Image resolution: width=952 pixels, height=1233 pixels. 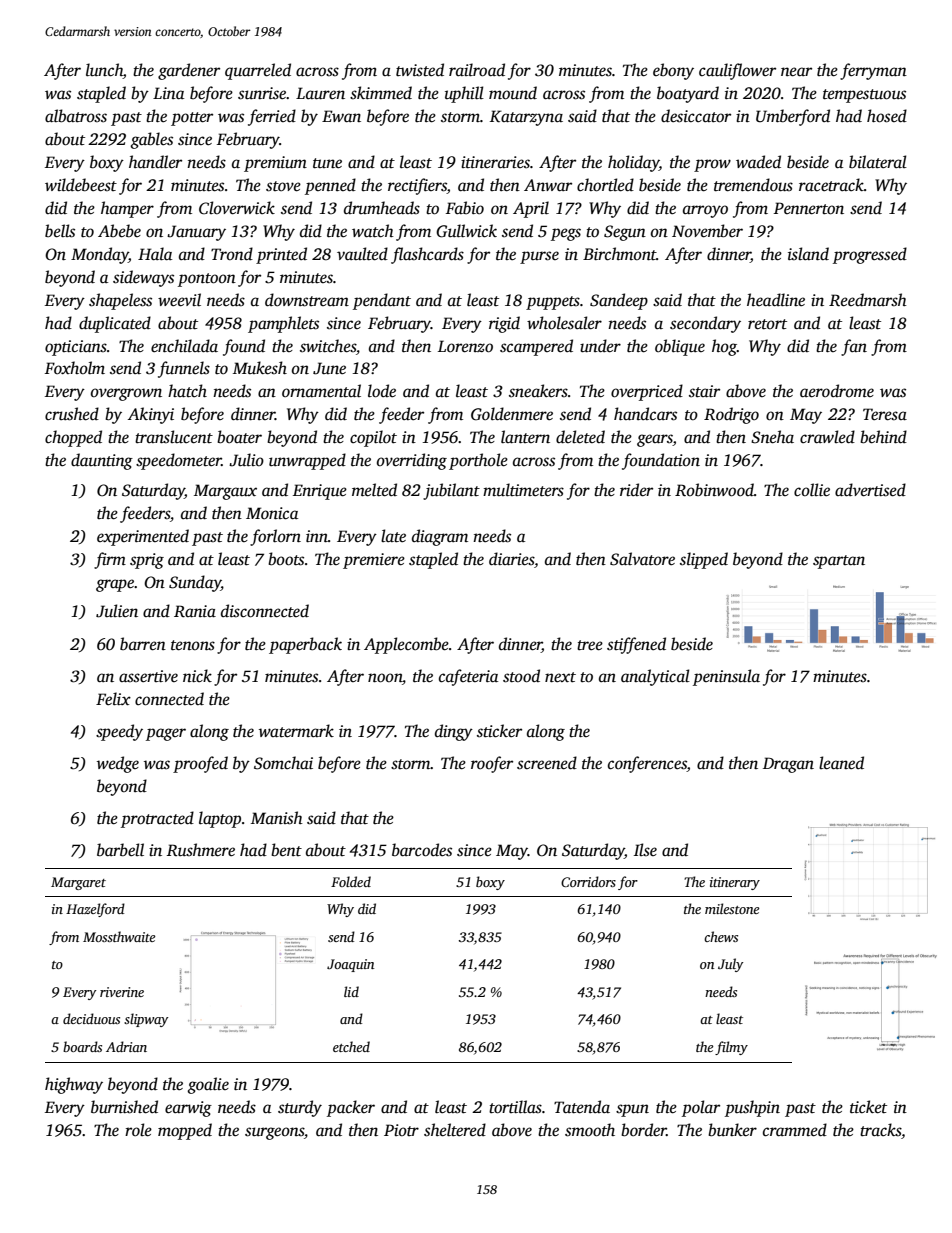 I want to click on forlorn, so click(x=275, y=537).
